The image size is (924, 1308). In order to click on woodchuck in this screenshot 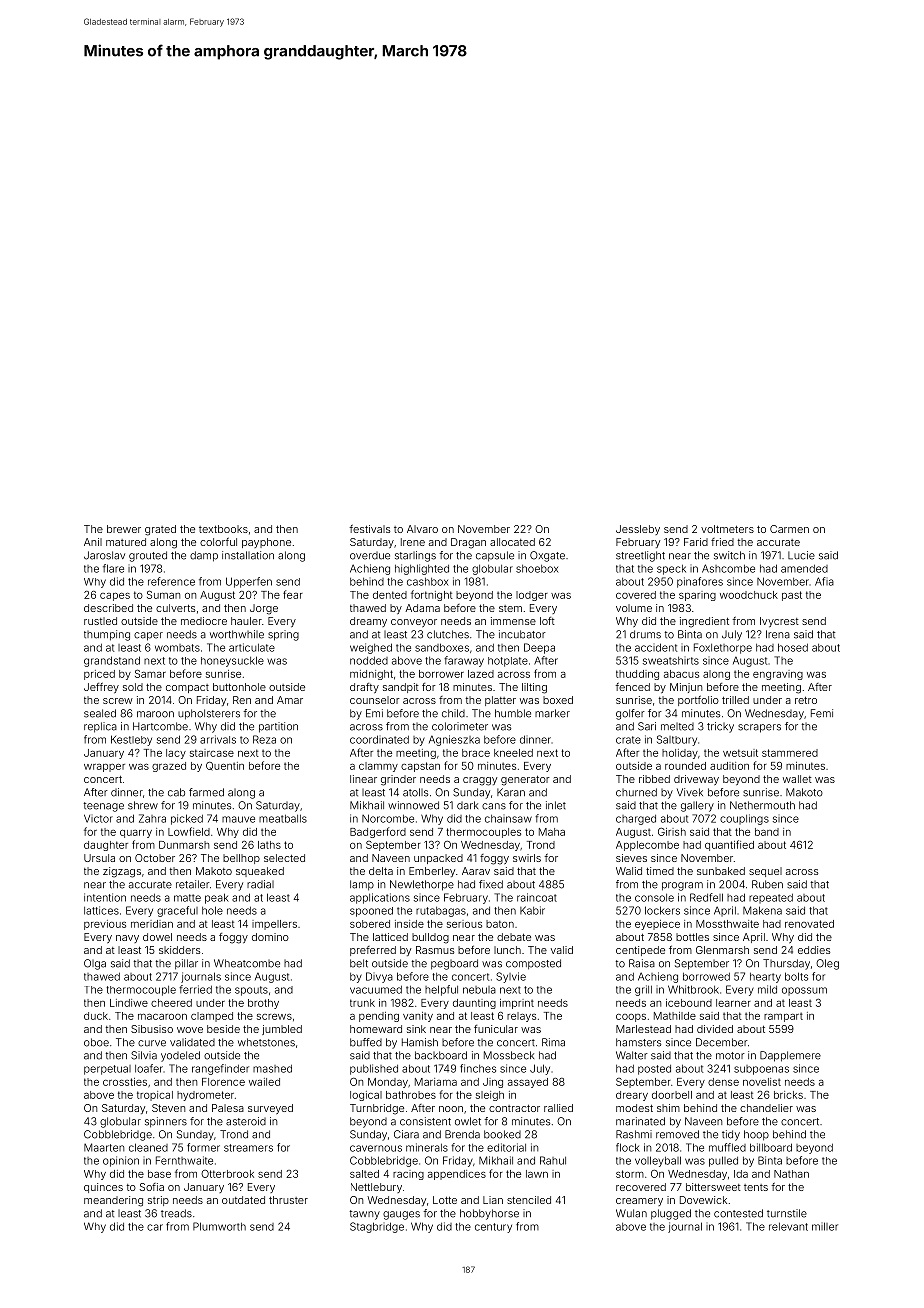, I will do `click(749, 595)`.
